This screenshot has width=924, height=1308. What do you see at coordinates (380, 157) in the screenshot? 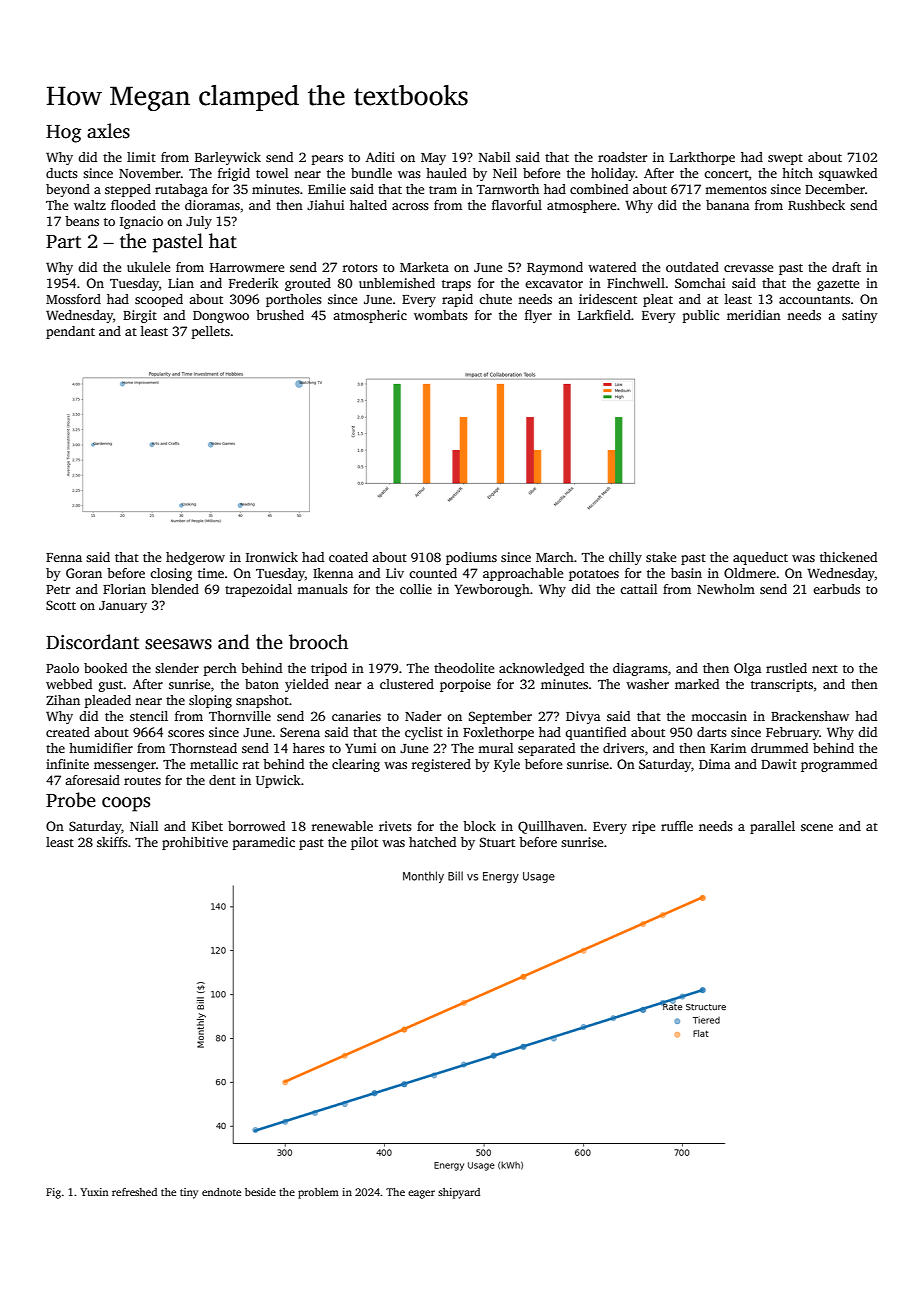
I see `Aditi` at bounding box center [380, 157].
